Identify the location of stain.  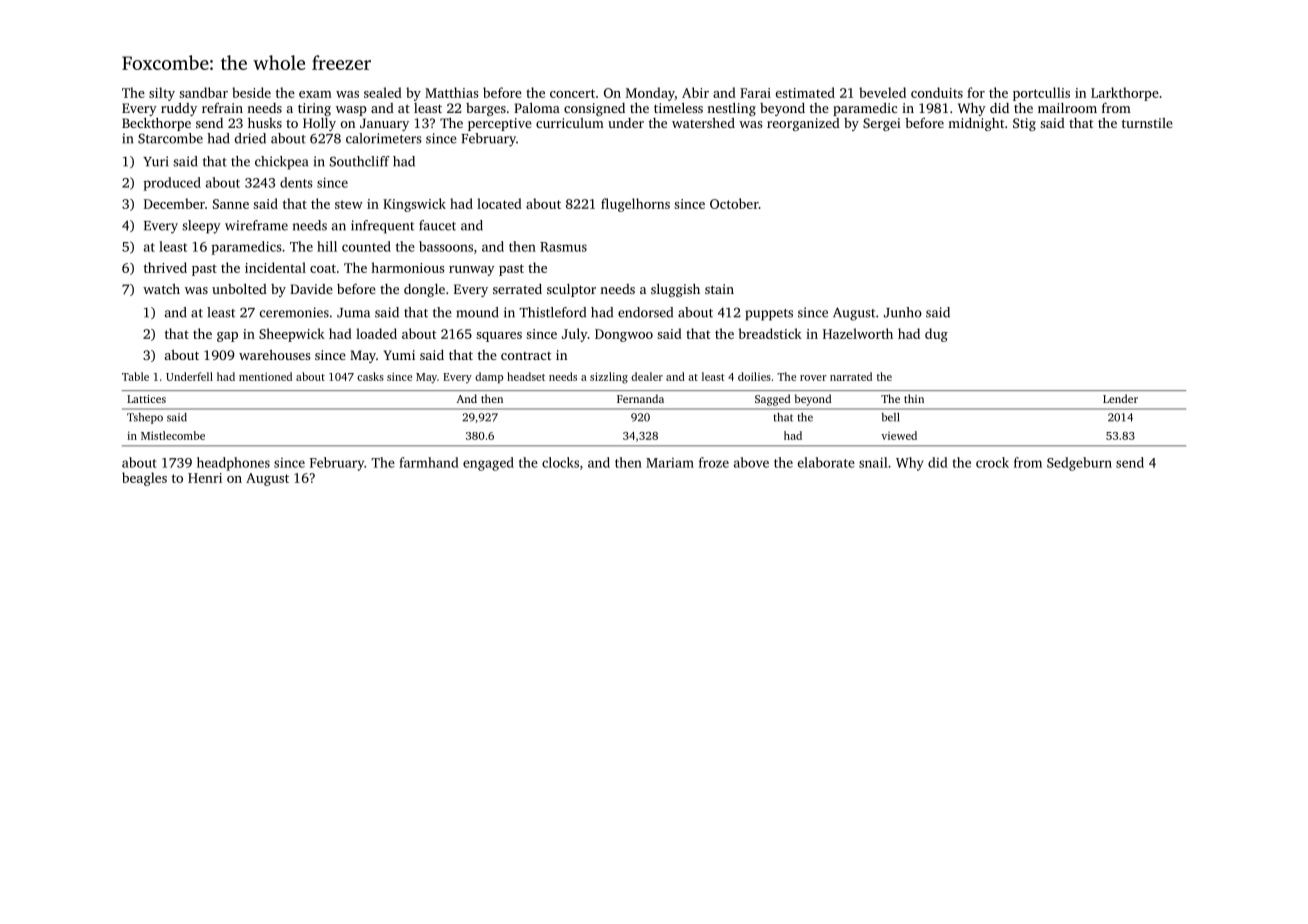
(719, 289).
